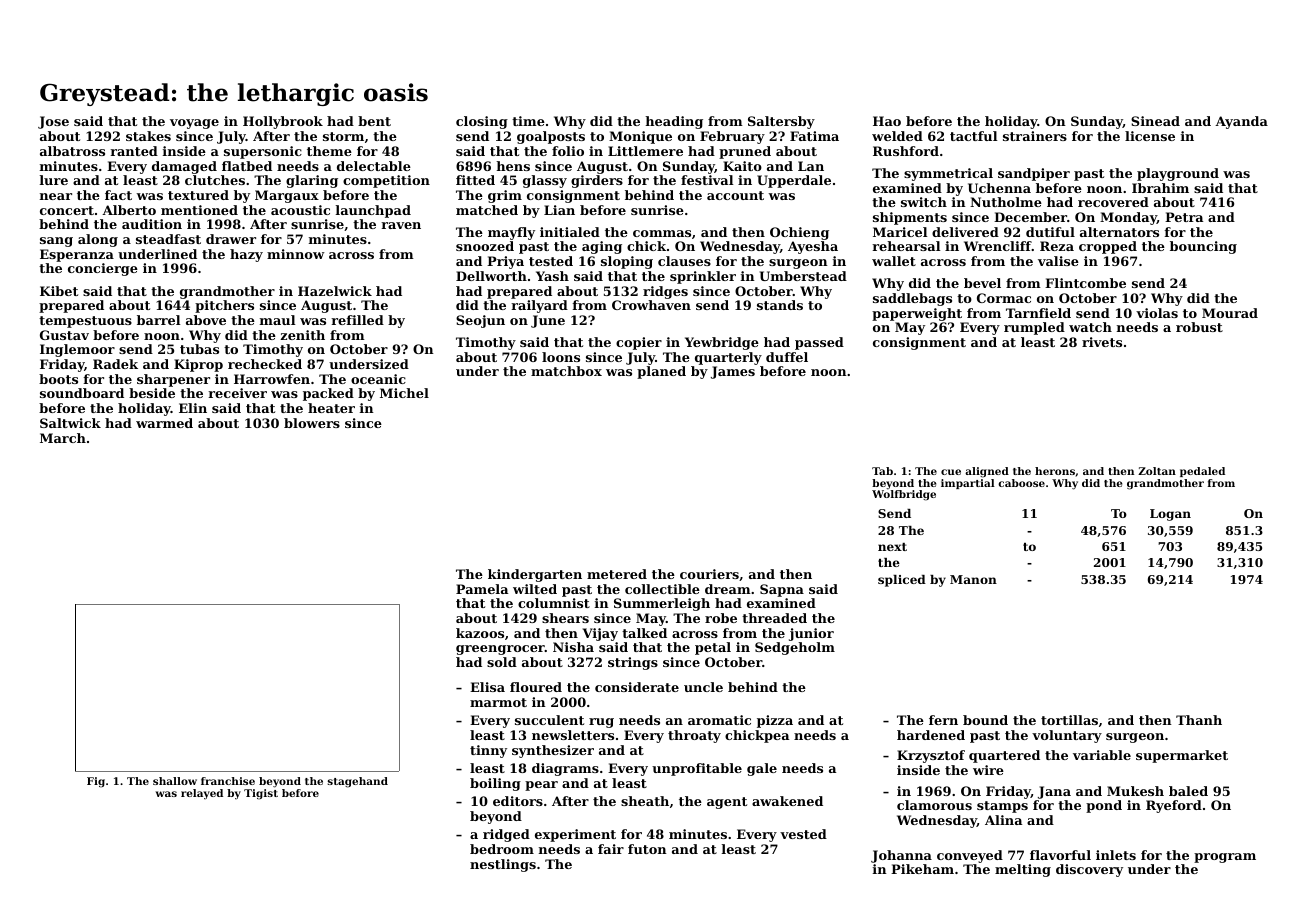 The height and width of the screenshot is (924, 1308). What do you see at coordinates (1241, 122) in the screenshot?
I see `Ayanda` at bounding box center [1241, 122].
